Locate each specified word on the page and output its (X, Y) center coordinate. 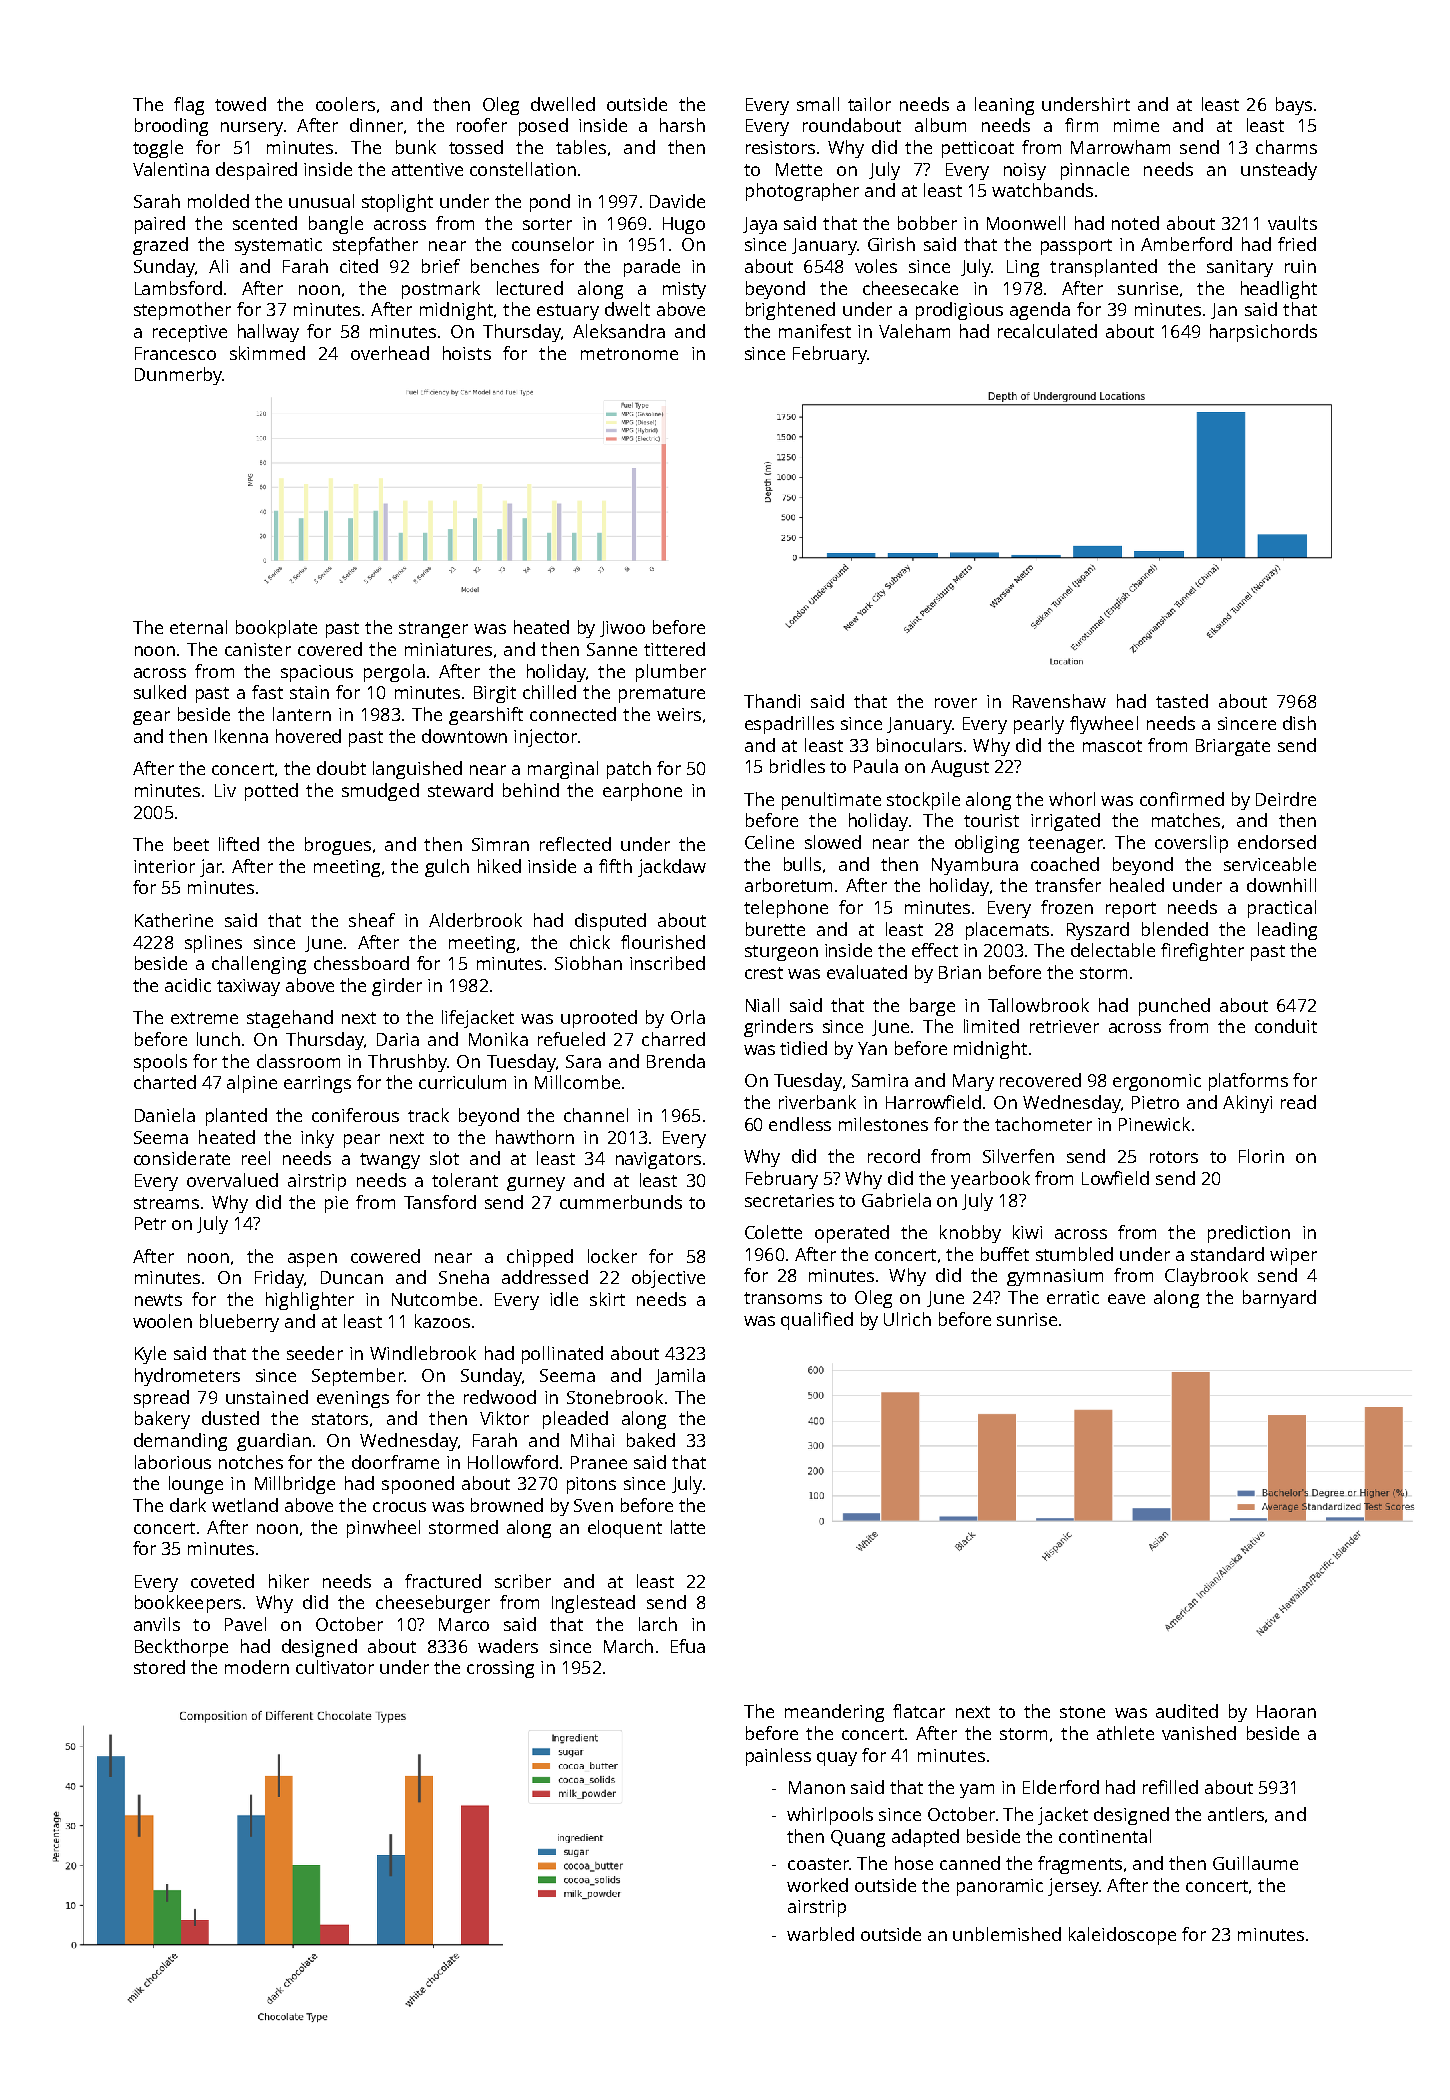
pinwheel (383, 1529)
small (818, 104)
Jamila (680, 1376)
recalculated (1047, 331)
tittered (674, 649)
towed (240, 104)
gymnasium (1055, 1277)
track (428, 1115)
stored (159, 1667)
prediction (1249, 1234)
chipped (540, 1258)
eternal (198, 627)
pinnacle (1095, 171)
